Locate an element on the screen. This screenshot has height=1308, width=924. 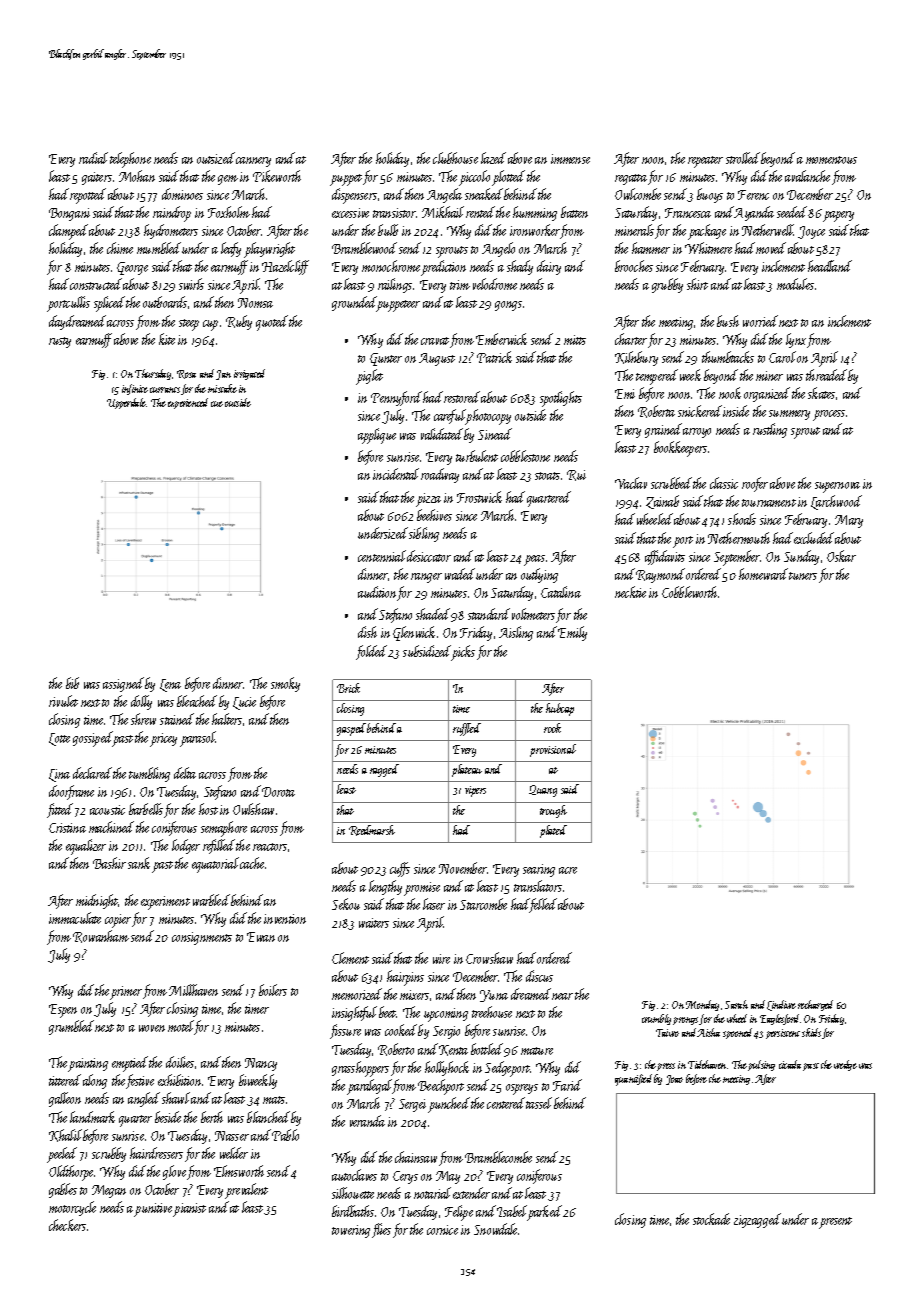
clubhouse is located at coordinates (455, 158).
